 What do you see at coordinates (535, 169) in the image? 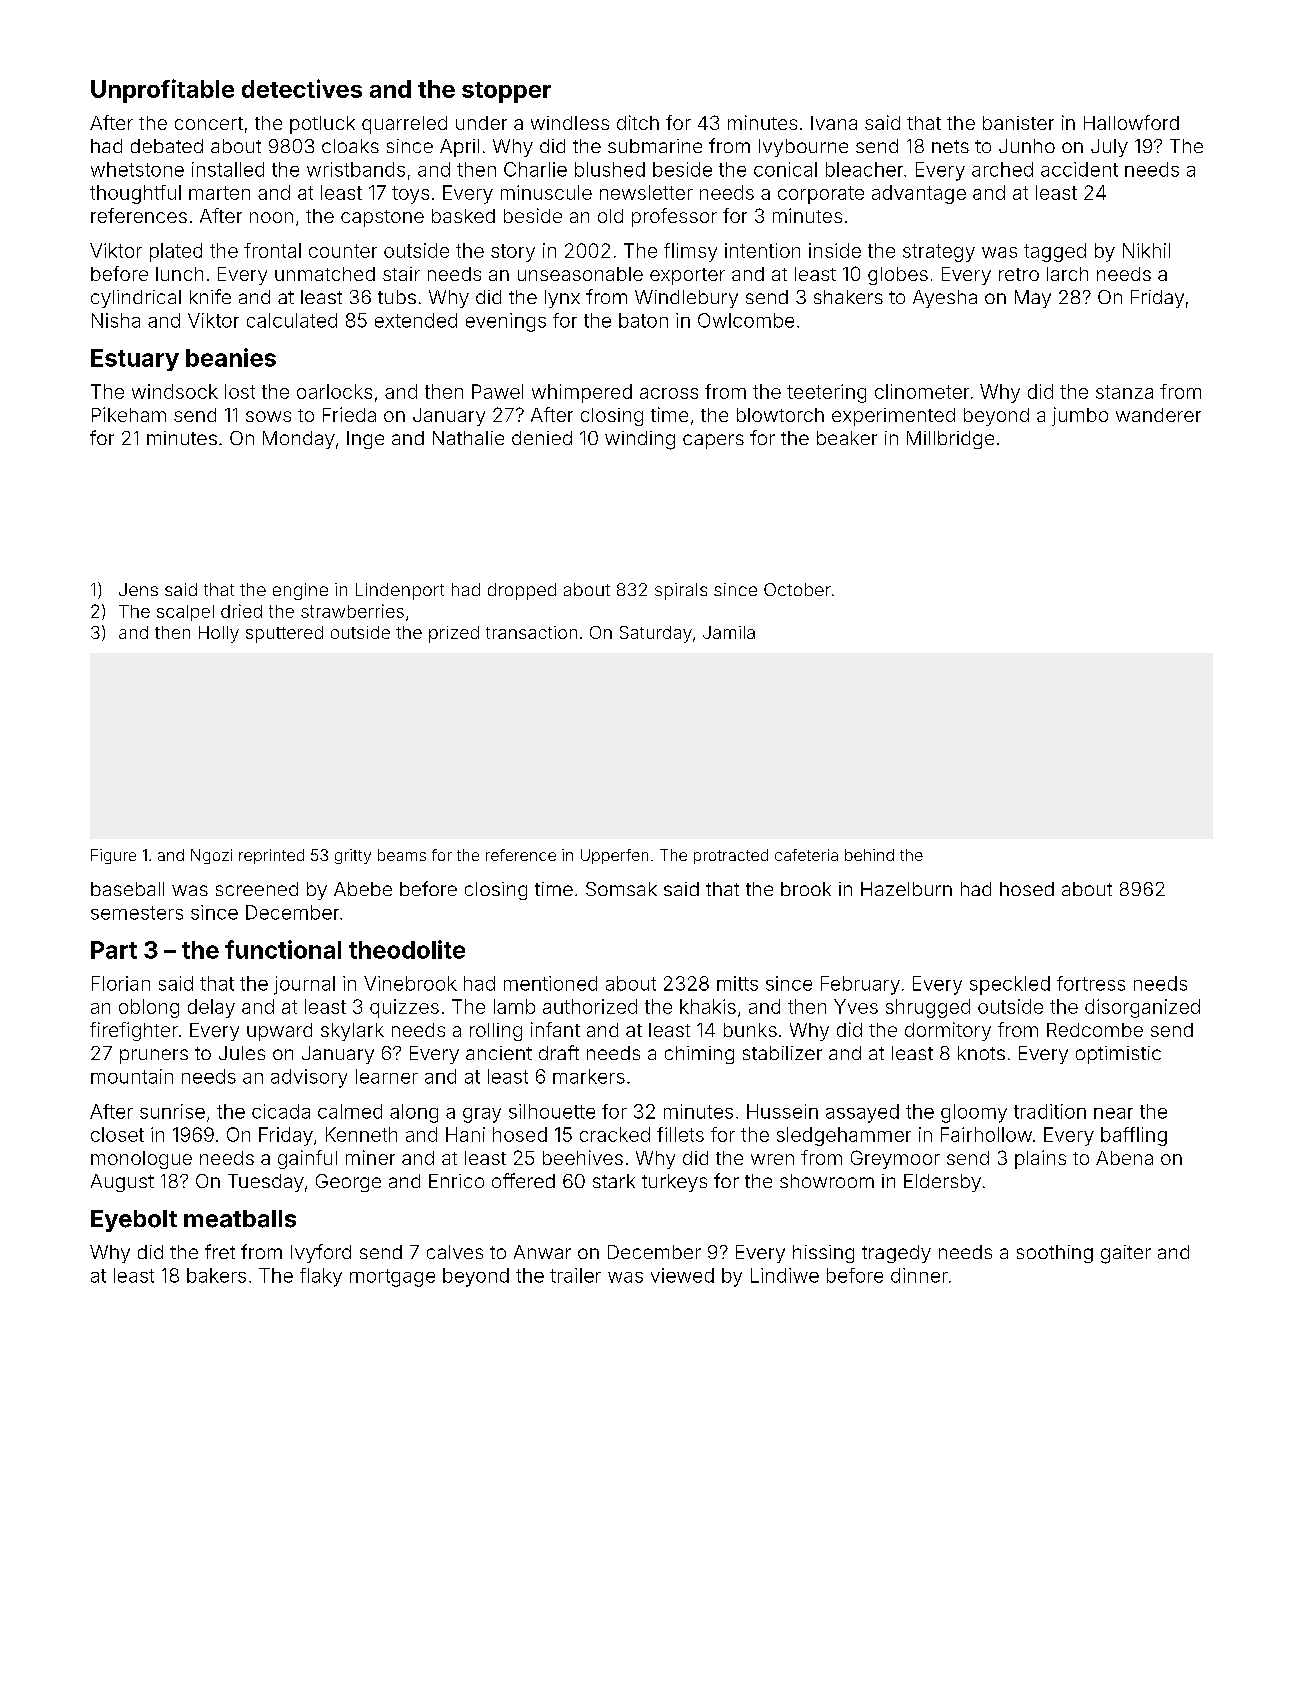
I see `Charlie` at bounding box center [535, 169].
